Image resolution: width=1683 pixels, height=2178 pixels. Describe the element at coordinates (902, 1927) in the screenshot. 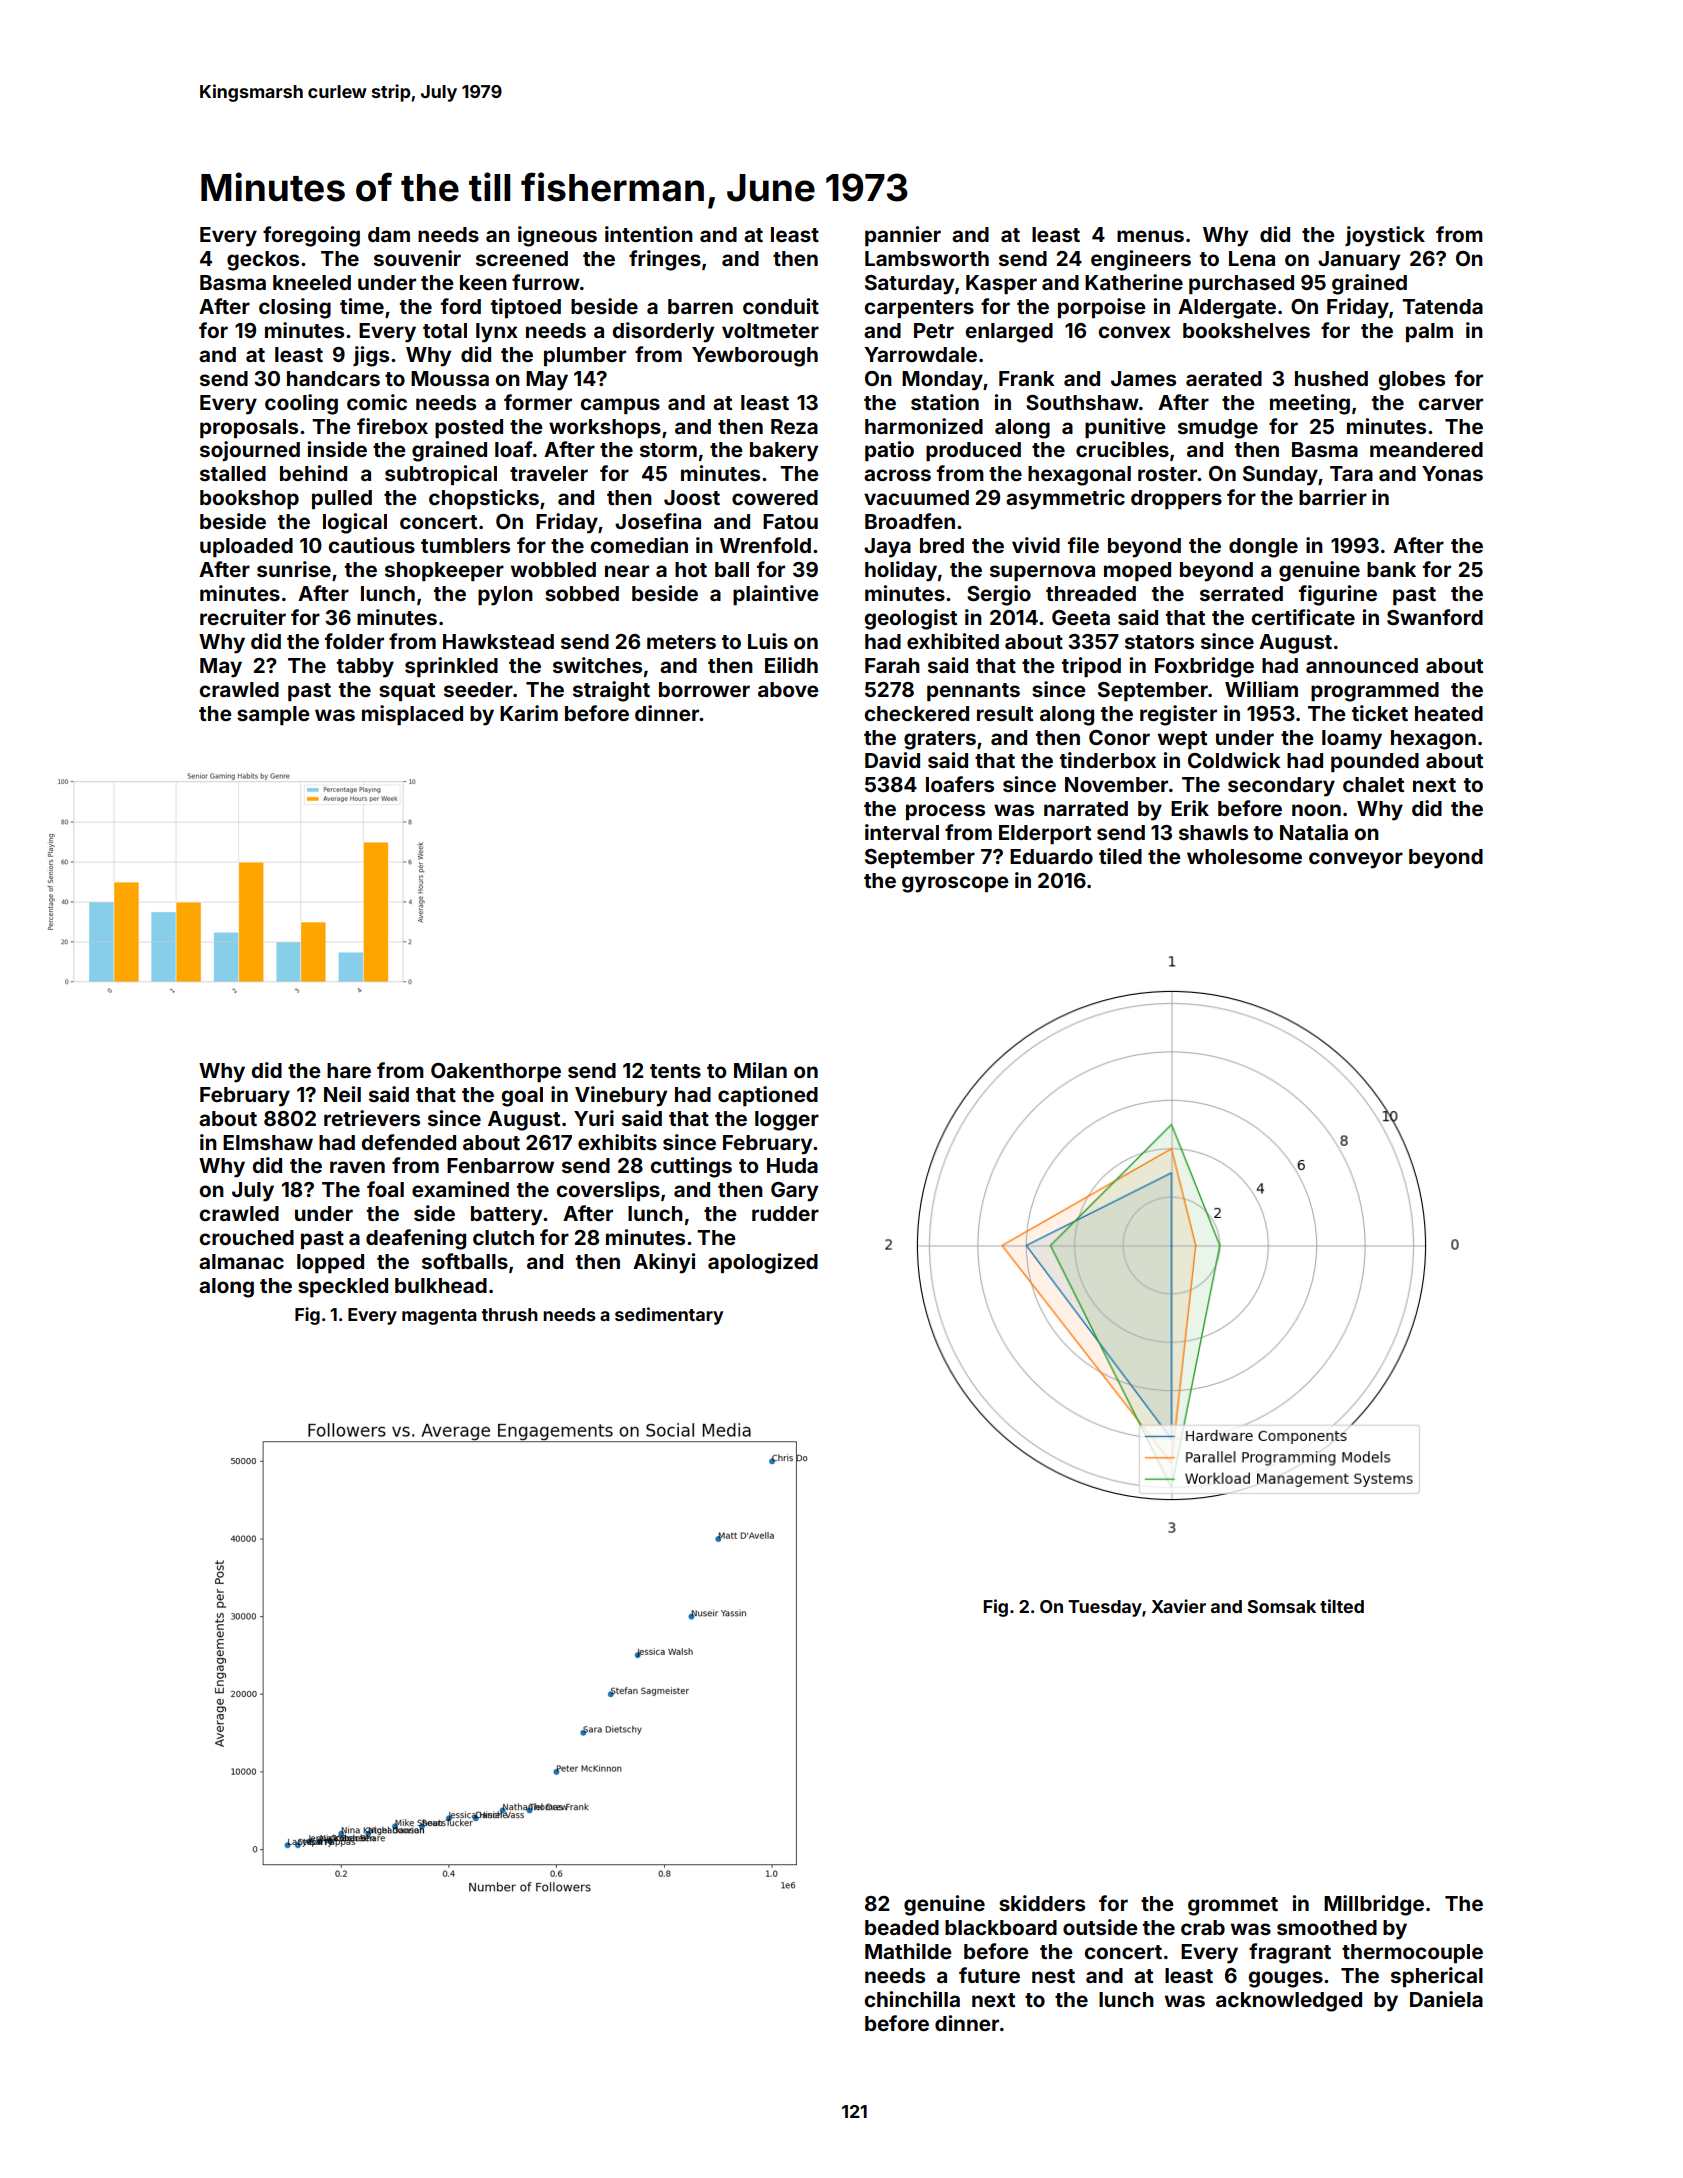

I see `beaded` at that location.
